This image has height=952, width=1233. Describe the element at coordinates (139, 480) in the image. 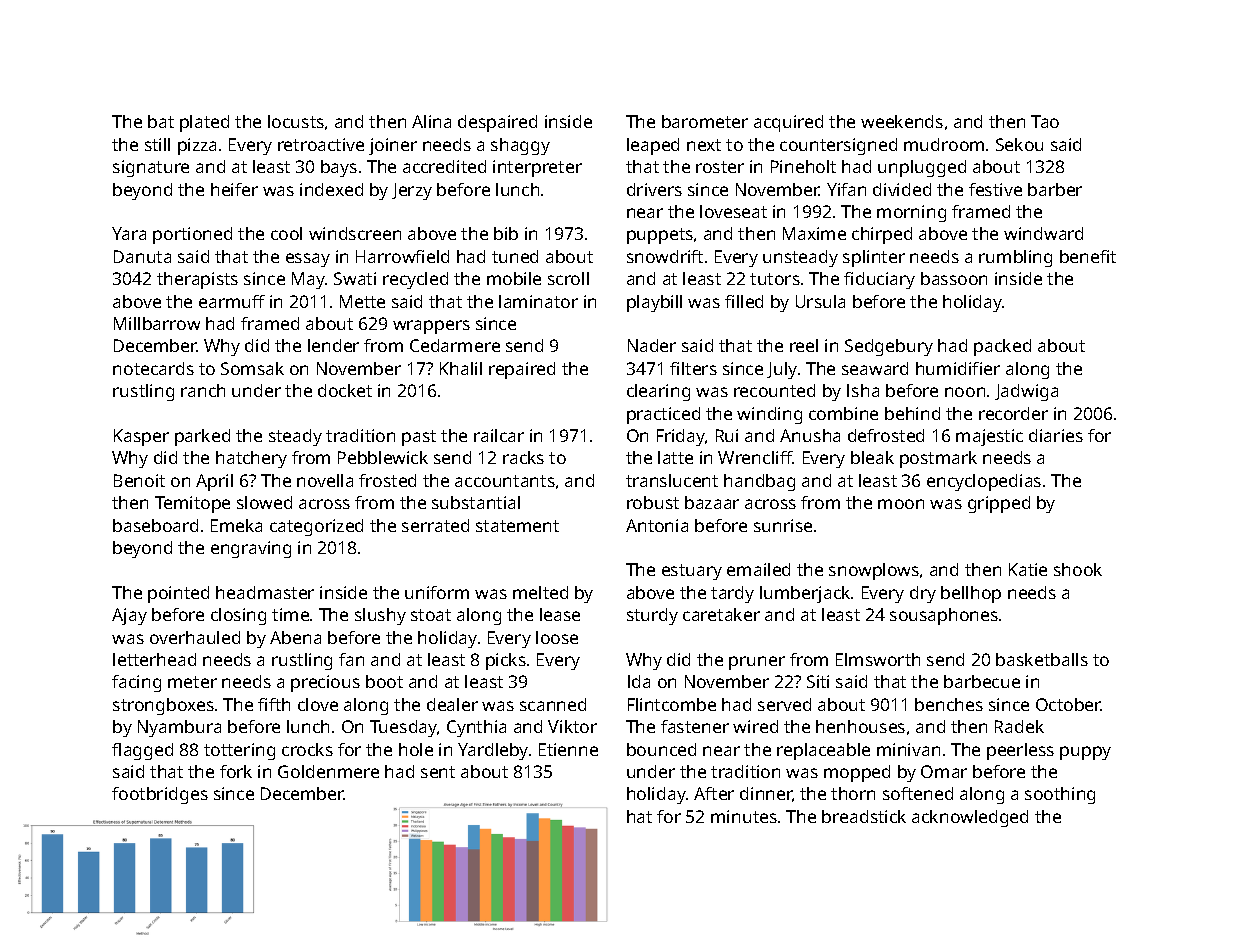

I see `Benoit` at that location.
